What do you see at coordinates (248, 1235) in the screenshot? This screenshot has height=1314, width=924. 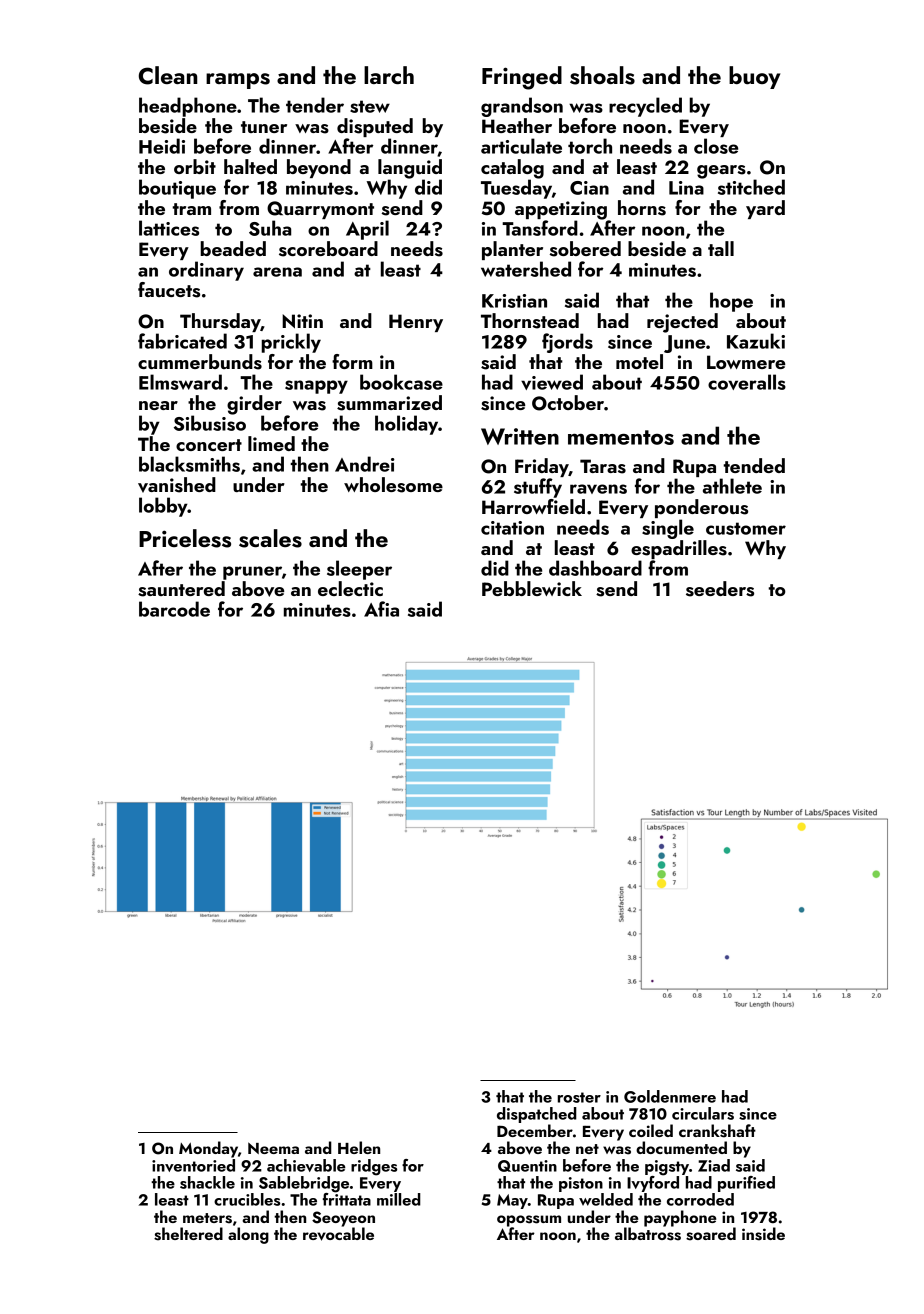 I see `along` at bounding box center [248, 1235].
